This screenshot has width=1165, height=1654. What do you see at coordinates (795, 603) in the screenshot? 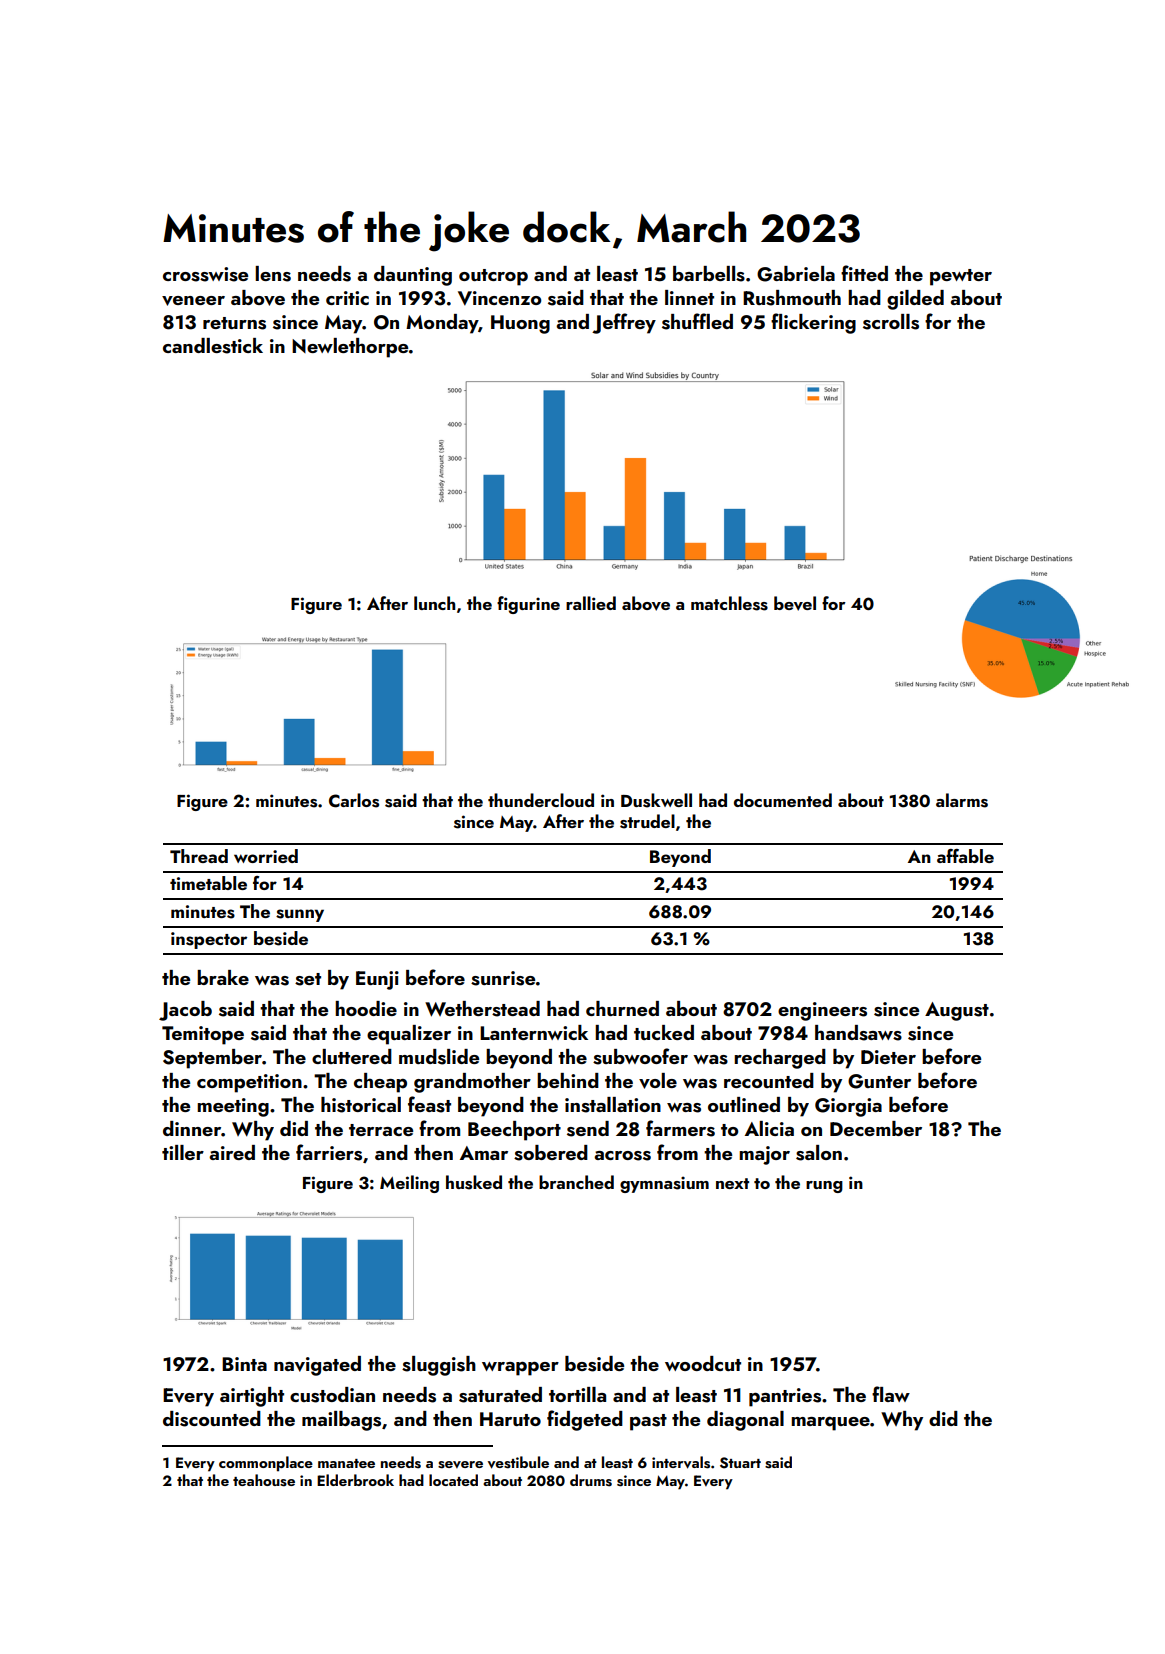
I see `bevel` at bounding box center [795, 603].
